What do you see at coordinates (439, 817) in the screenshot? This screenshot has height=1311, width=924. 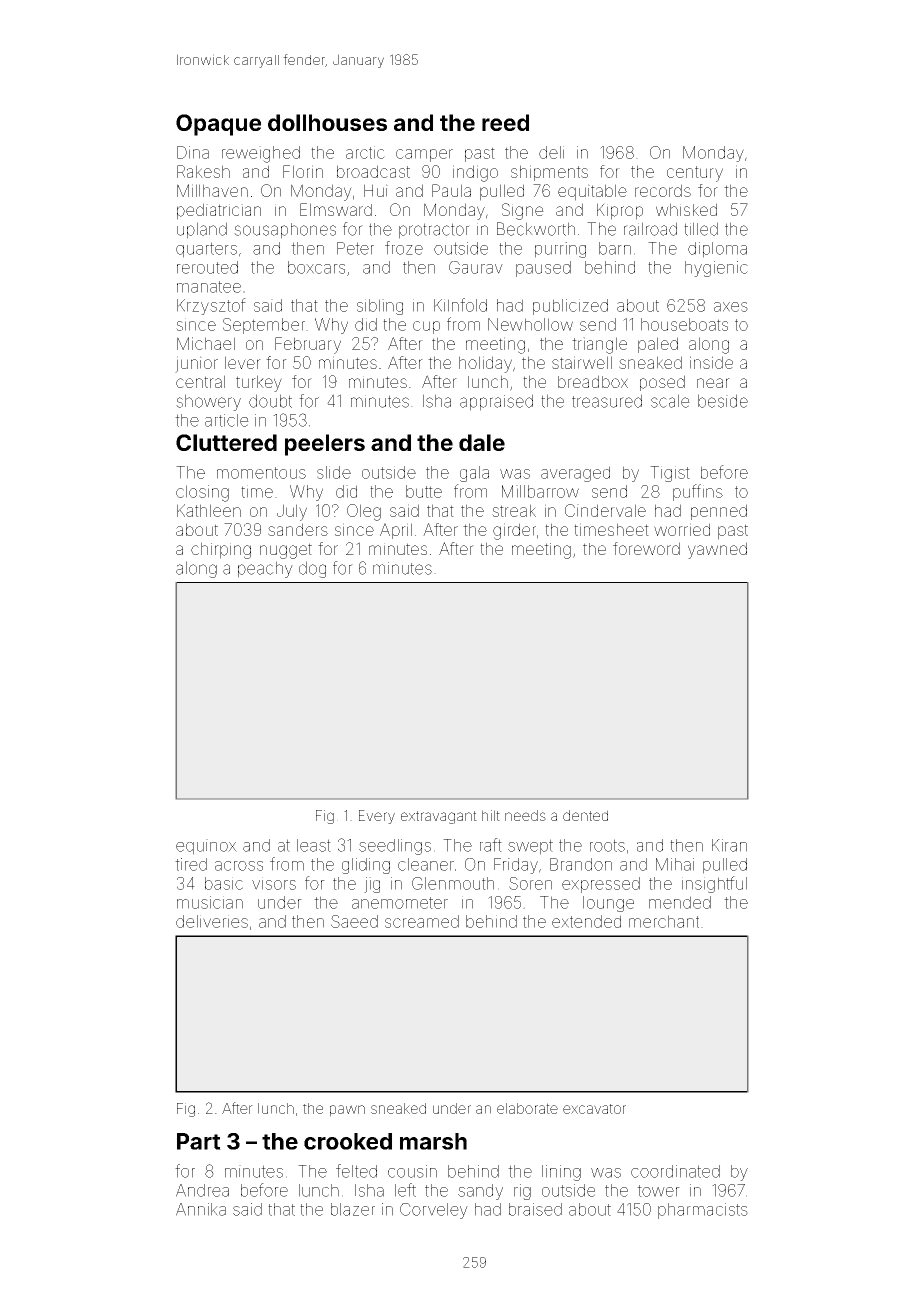 I see `extravagant` at bounding box center [439, 817].
